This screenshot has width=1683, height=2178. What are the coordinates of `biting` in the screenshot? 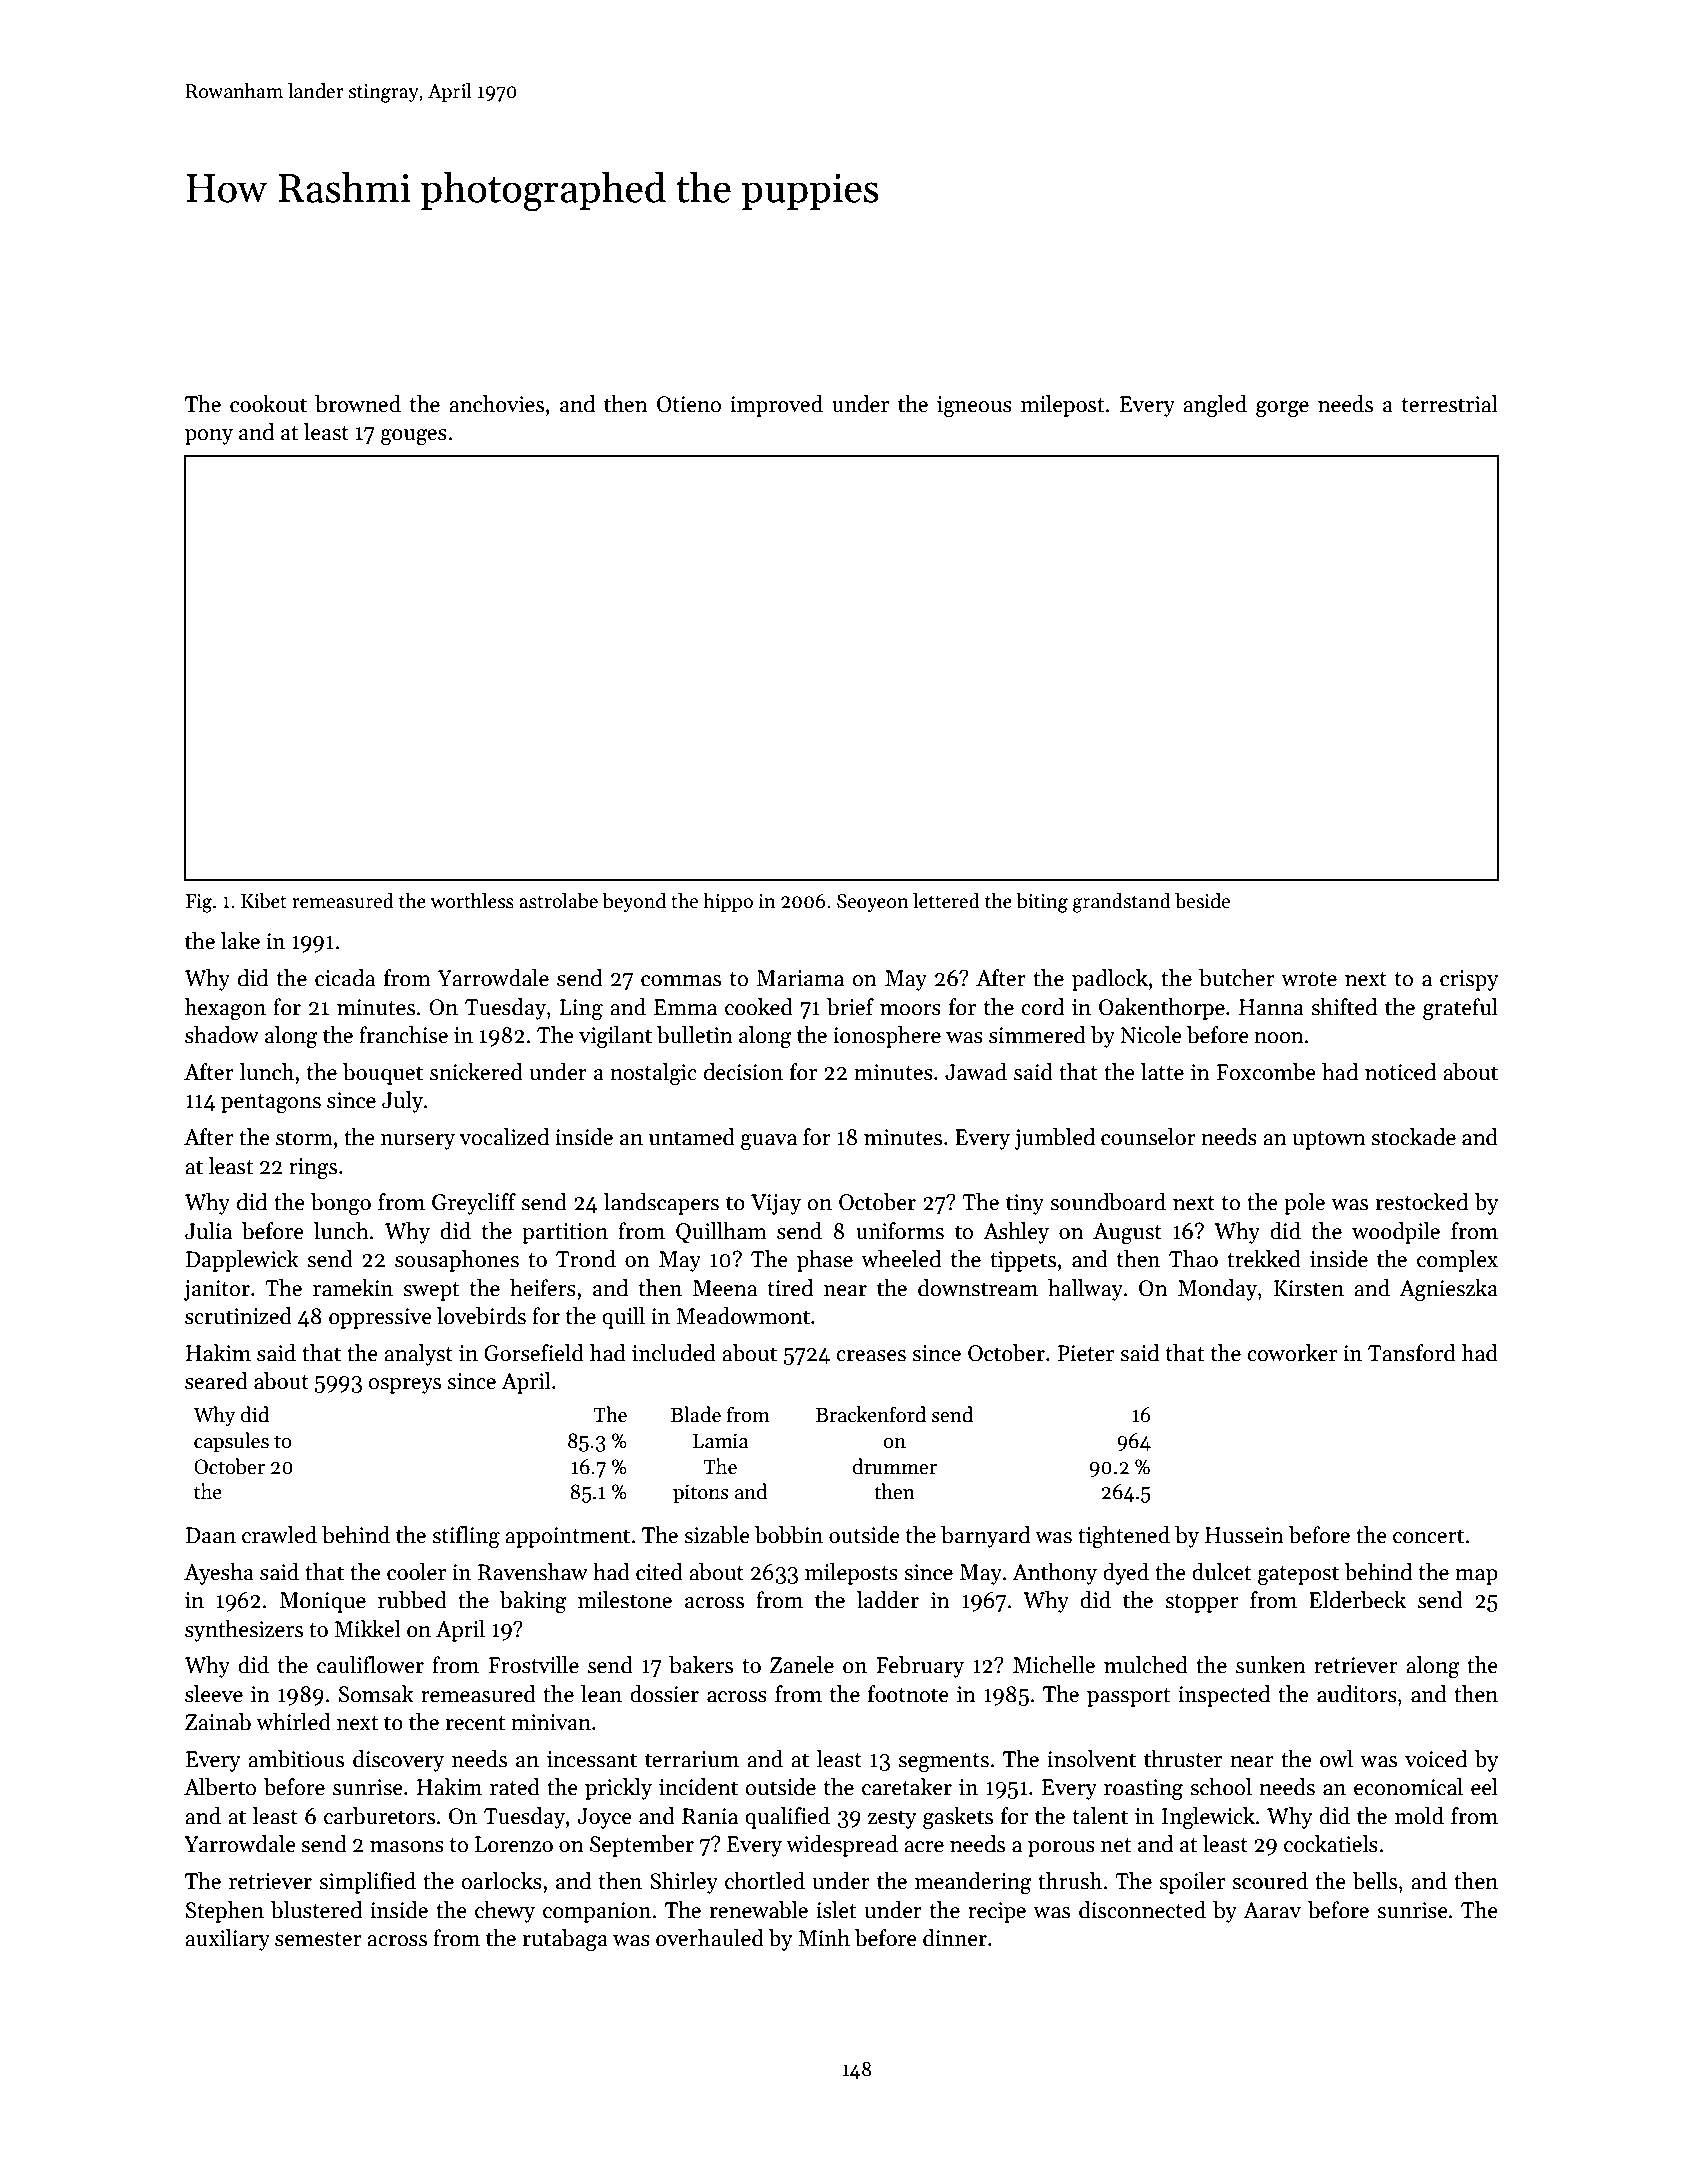 It's located at (1042, 903).
